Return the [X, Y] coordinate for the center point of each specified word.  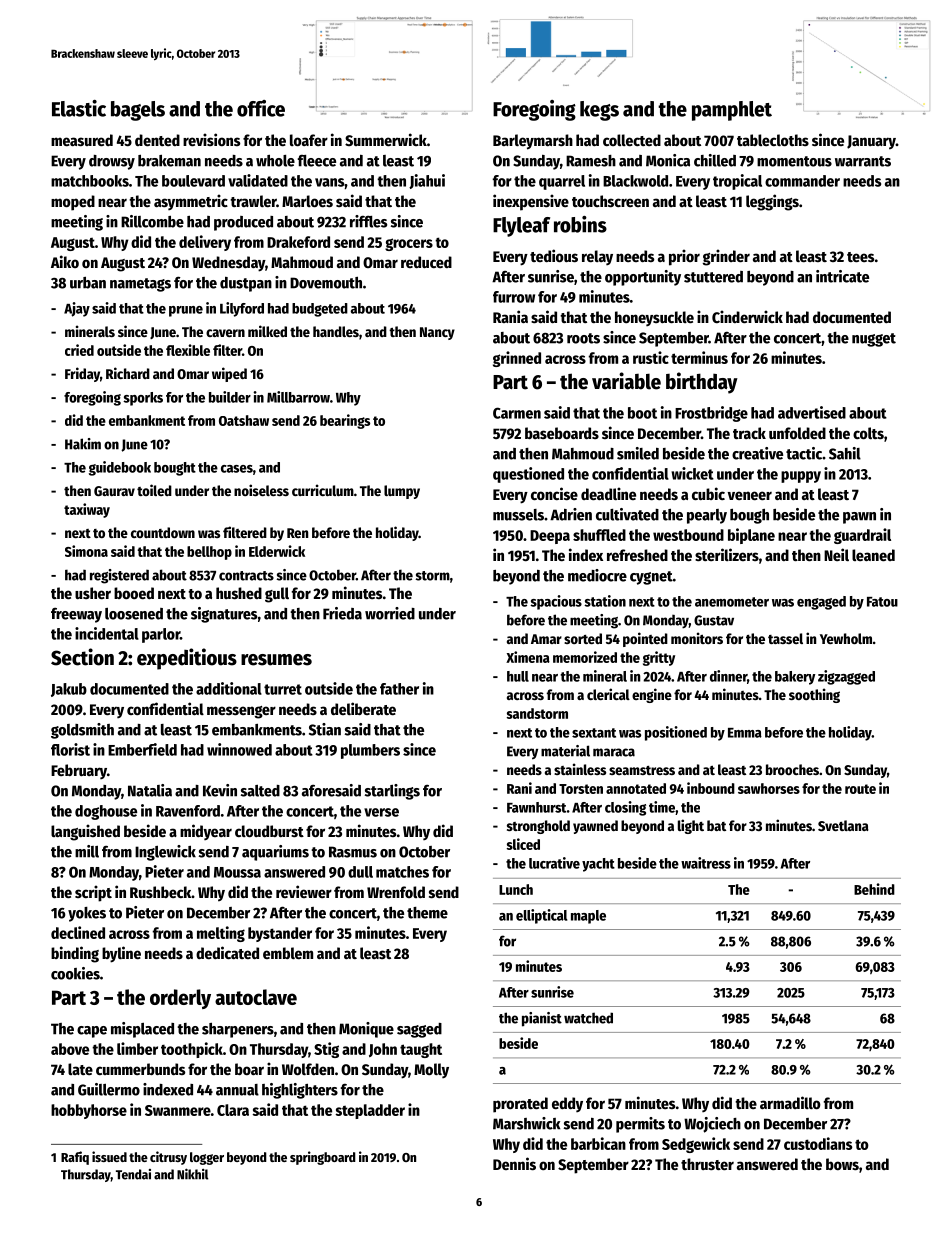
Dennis [514, 1163]
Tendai [133, 1174]
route [860, 789]
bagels [138, 111]
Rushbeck [161, 892]
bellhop [209, 553]
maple [588, 917]
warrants [863, 161]
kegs [599, 111]
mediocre [597, 575]
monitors [697, 638]
